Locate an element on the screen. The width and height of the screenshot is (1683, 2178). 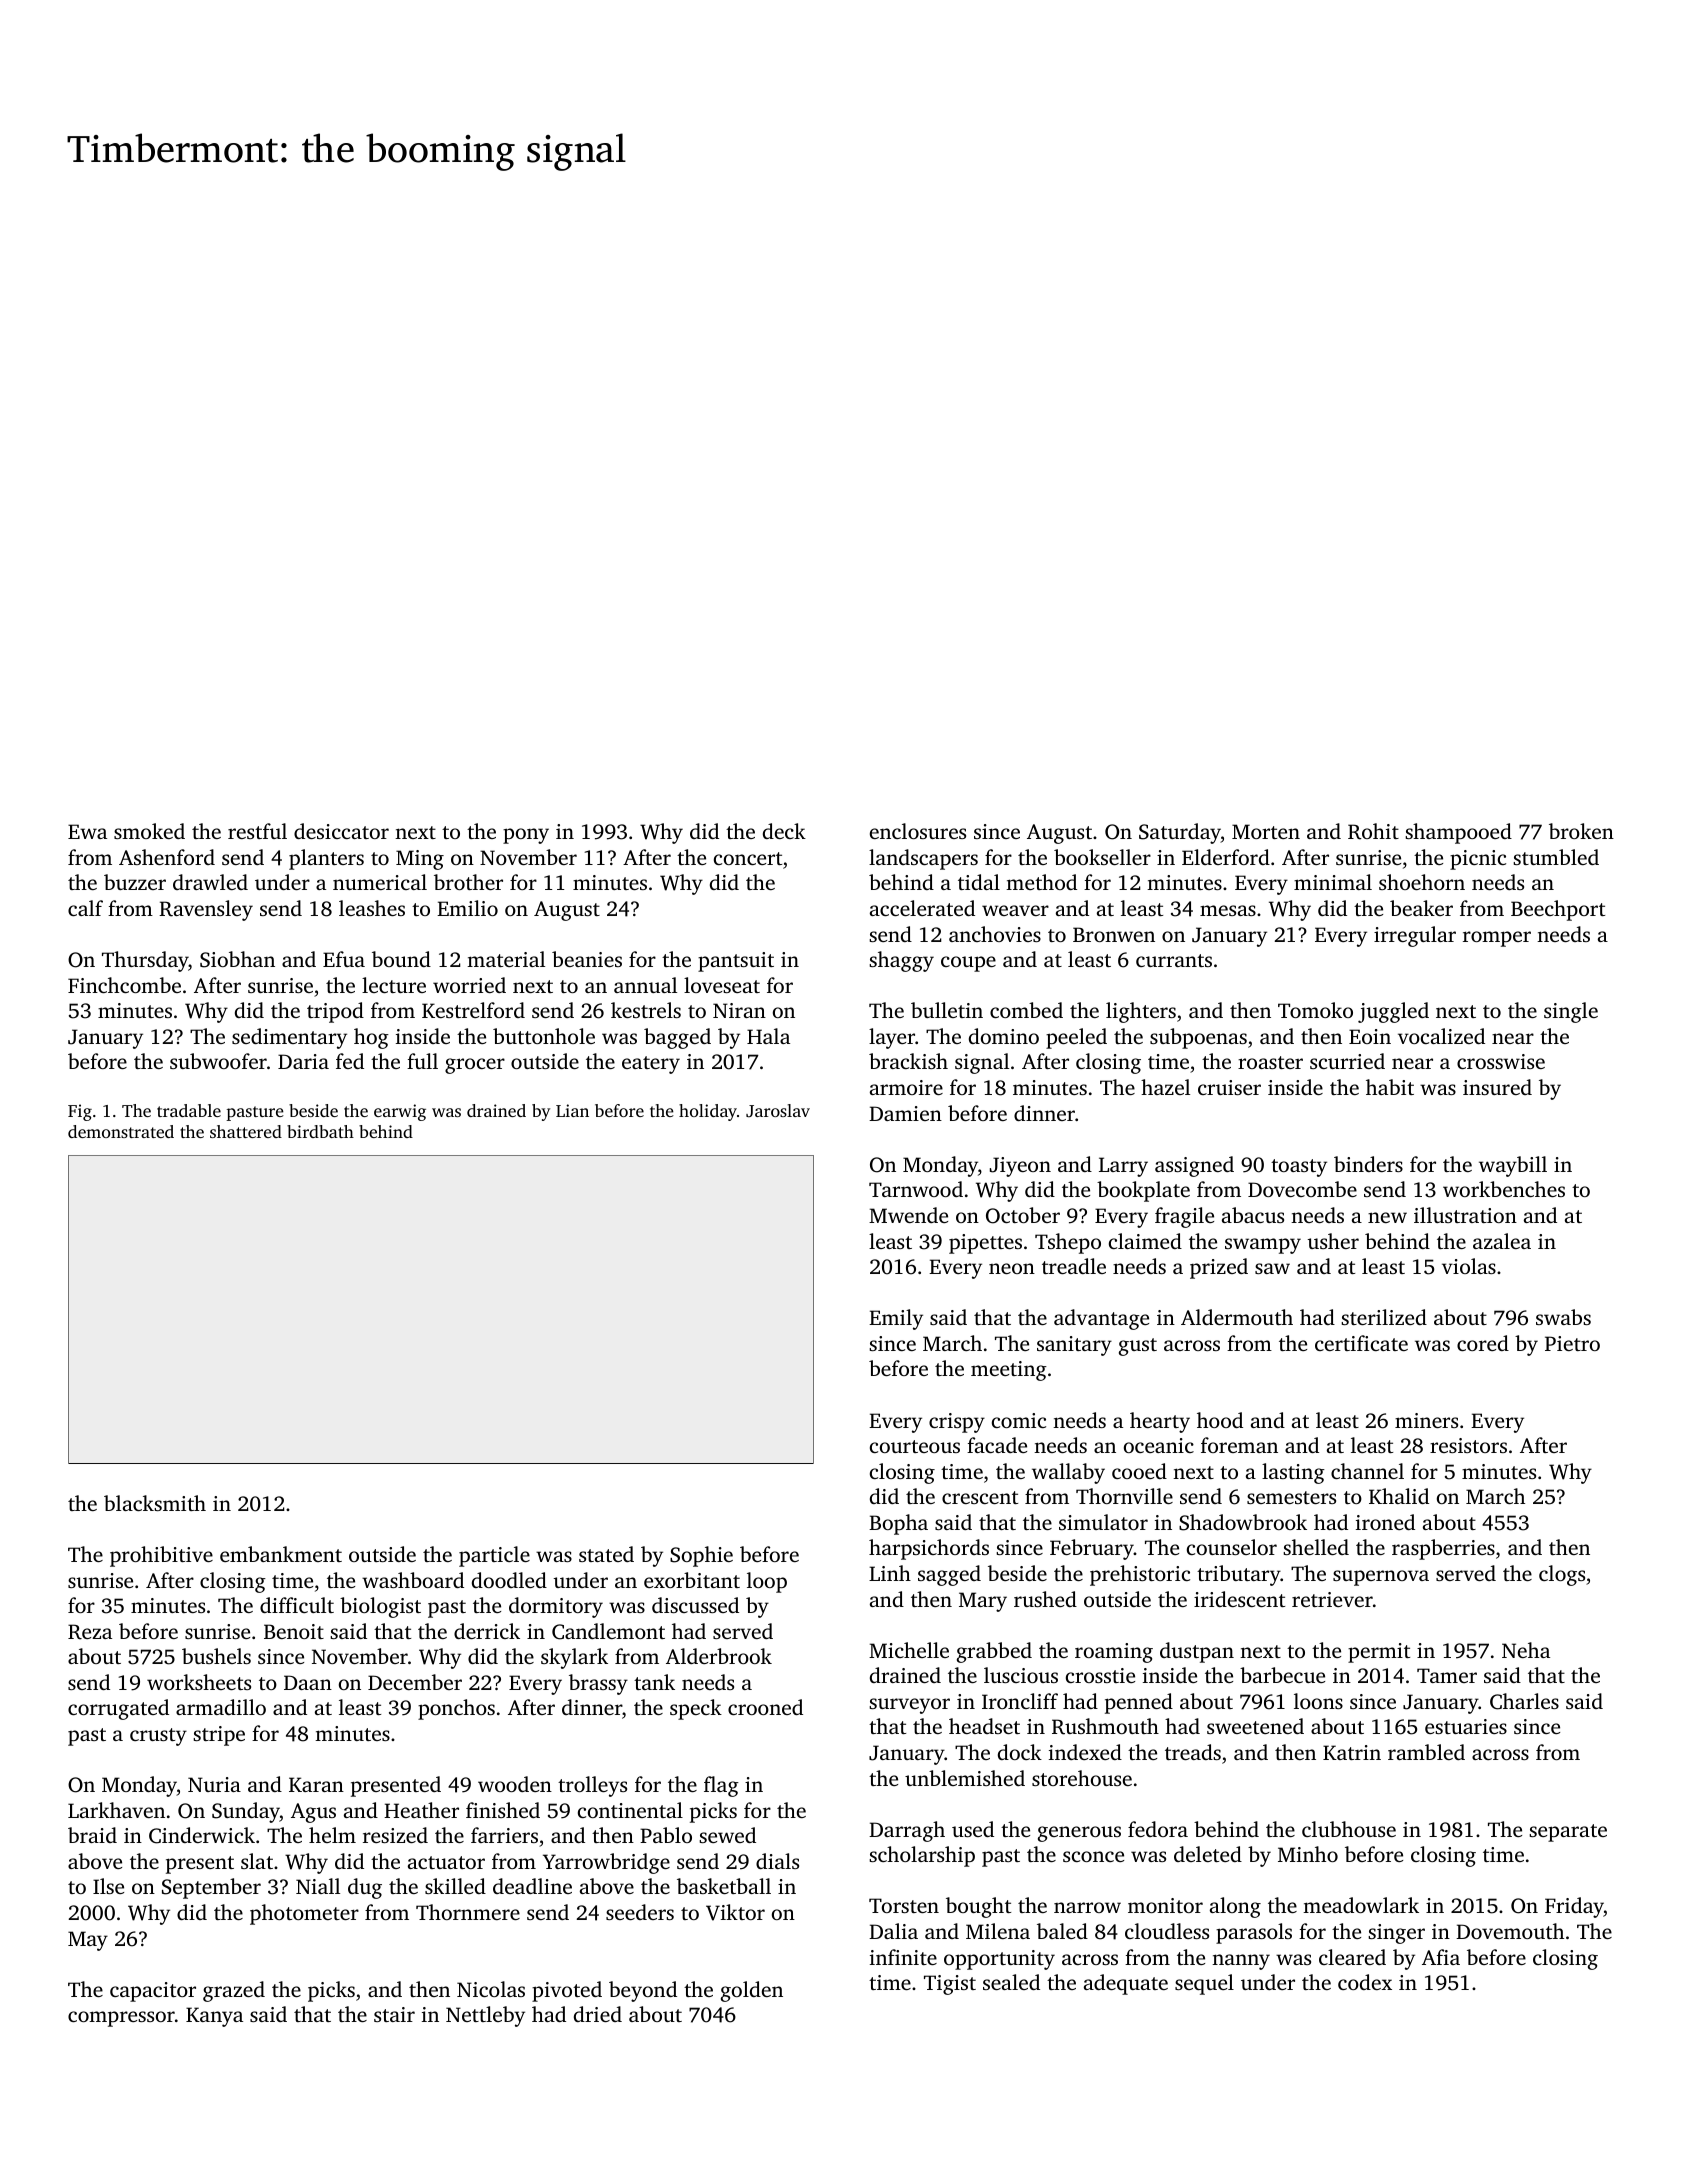
prohibitive is located at coordinates (161, 1556).
